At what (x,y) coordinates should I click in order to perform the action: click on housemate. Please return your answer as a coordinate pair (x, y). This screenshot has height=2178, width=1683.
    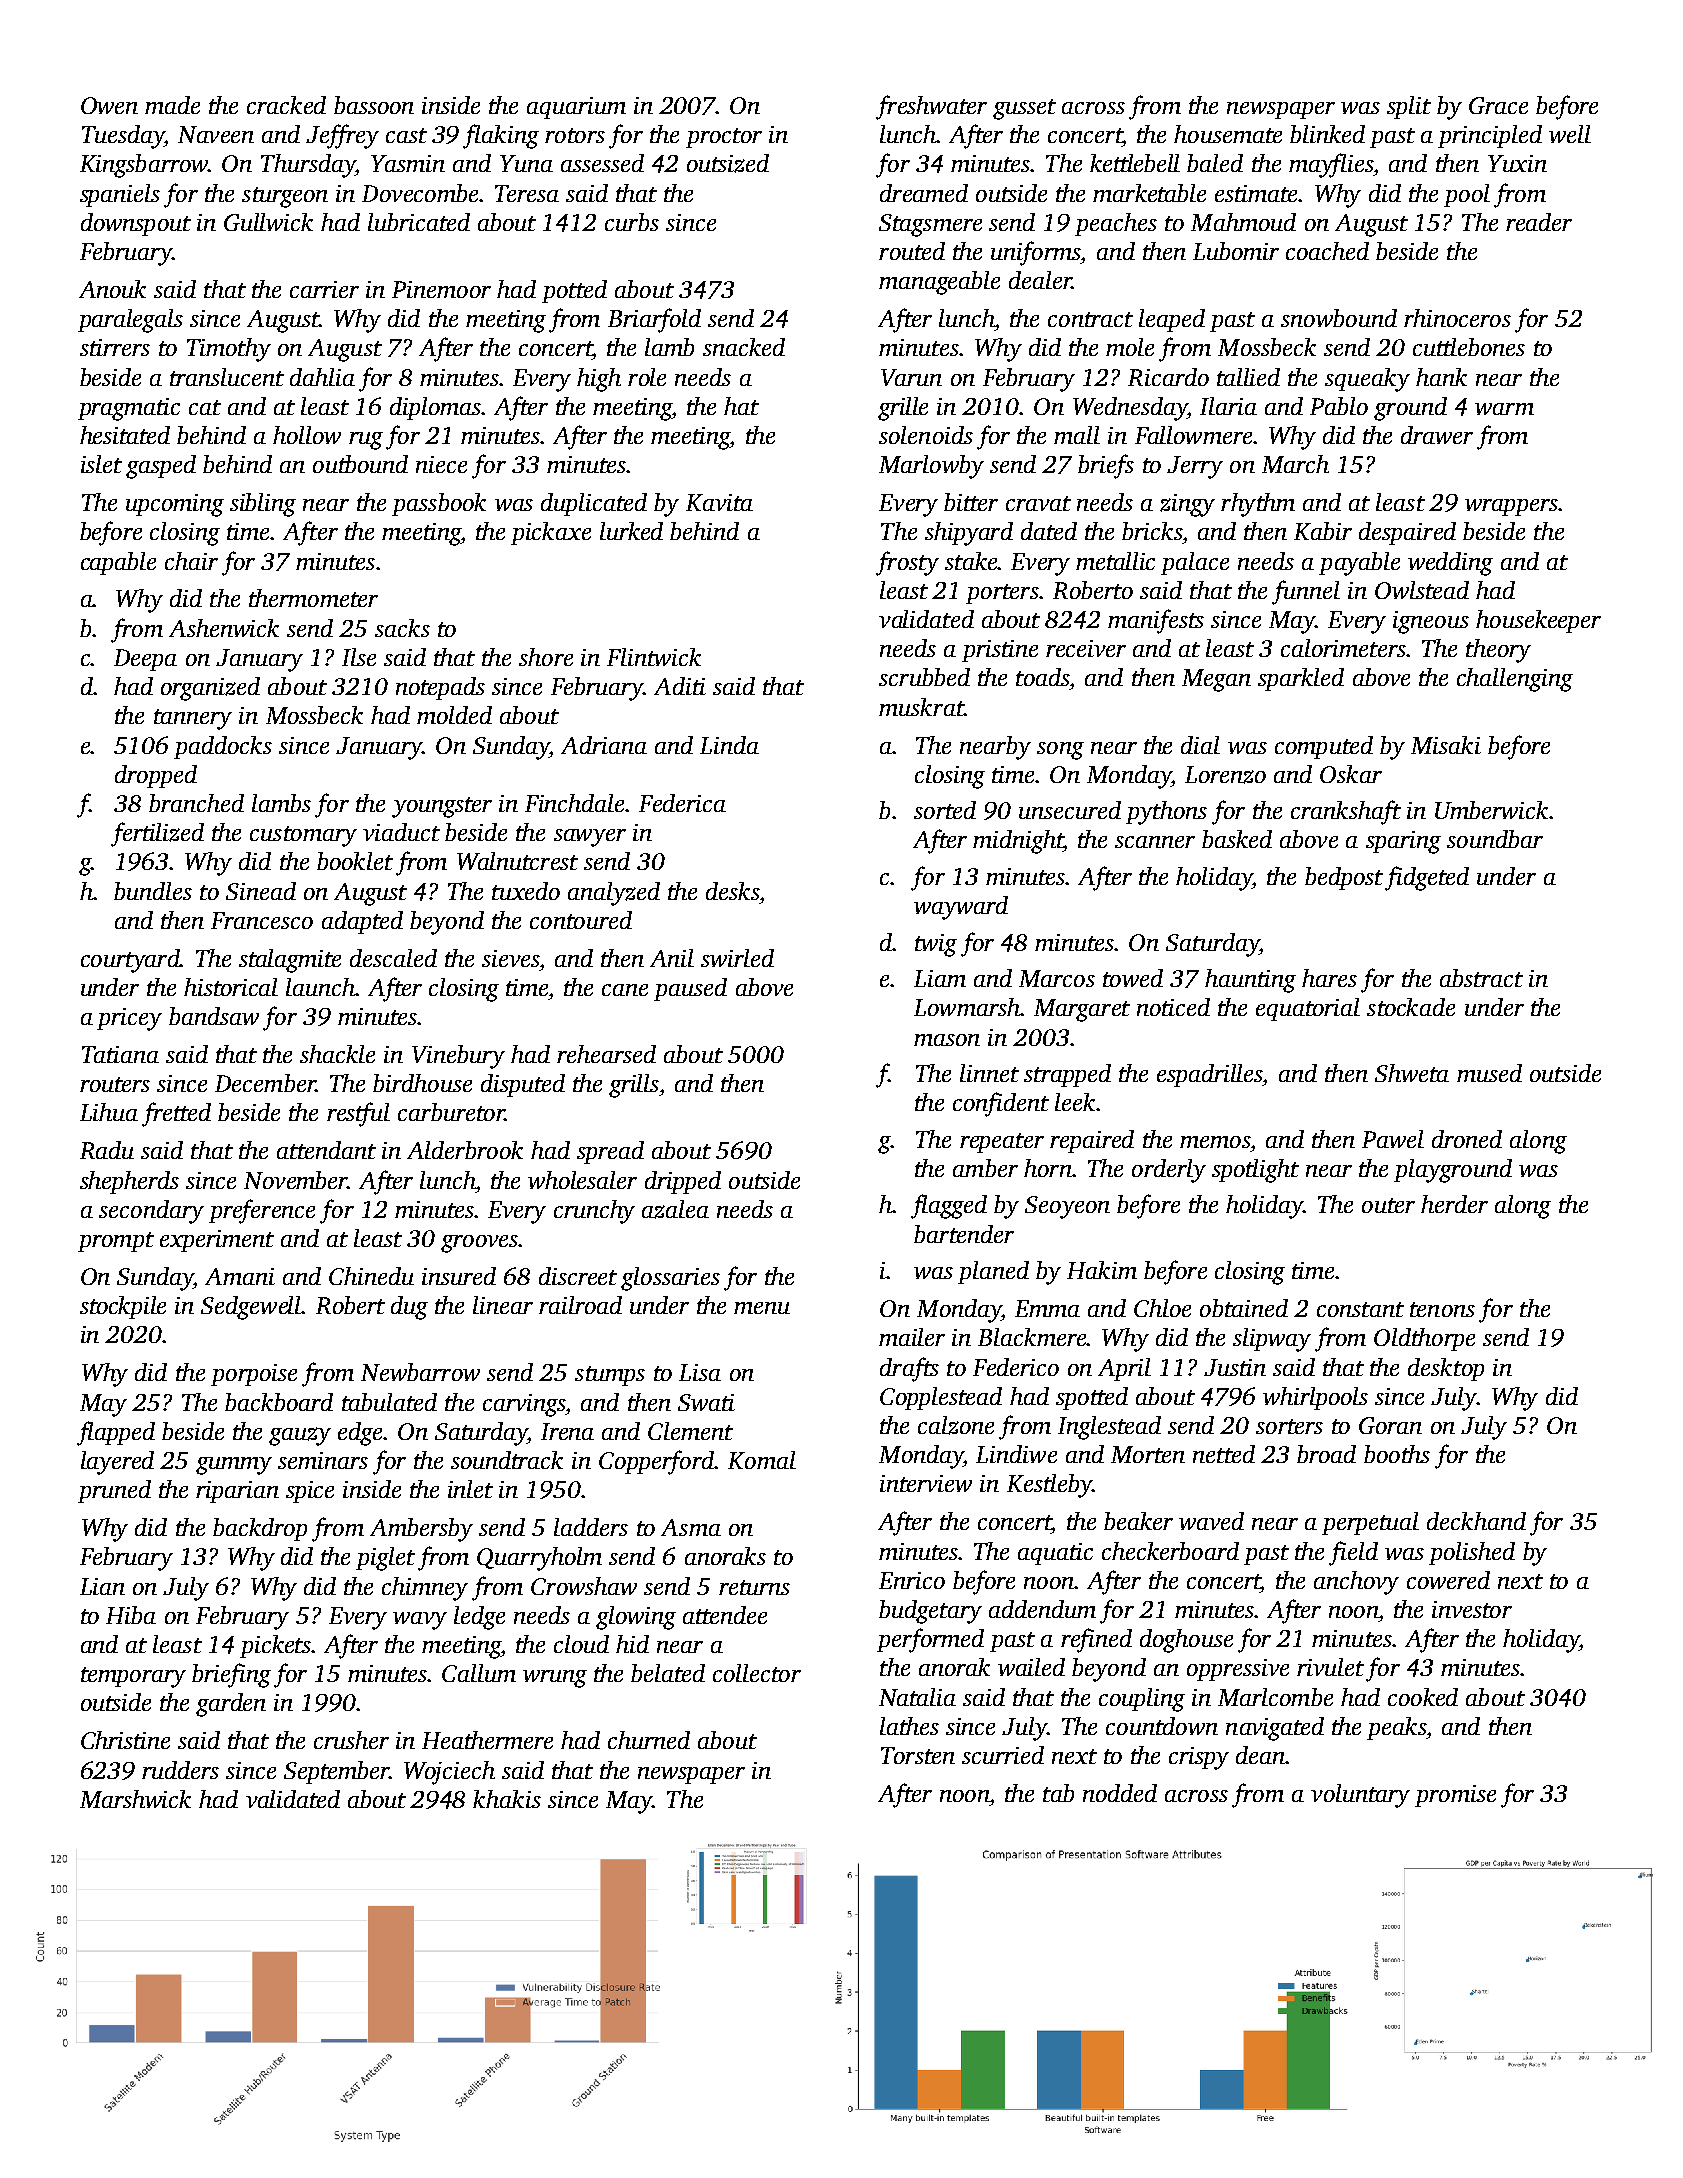
    Looking at the image, I should click on (1228, 134).
